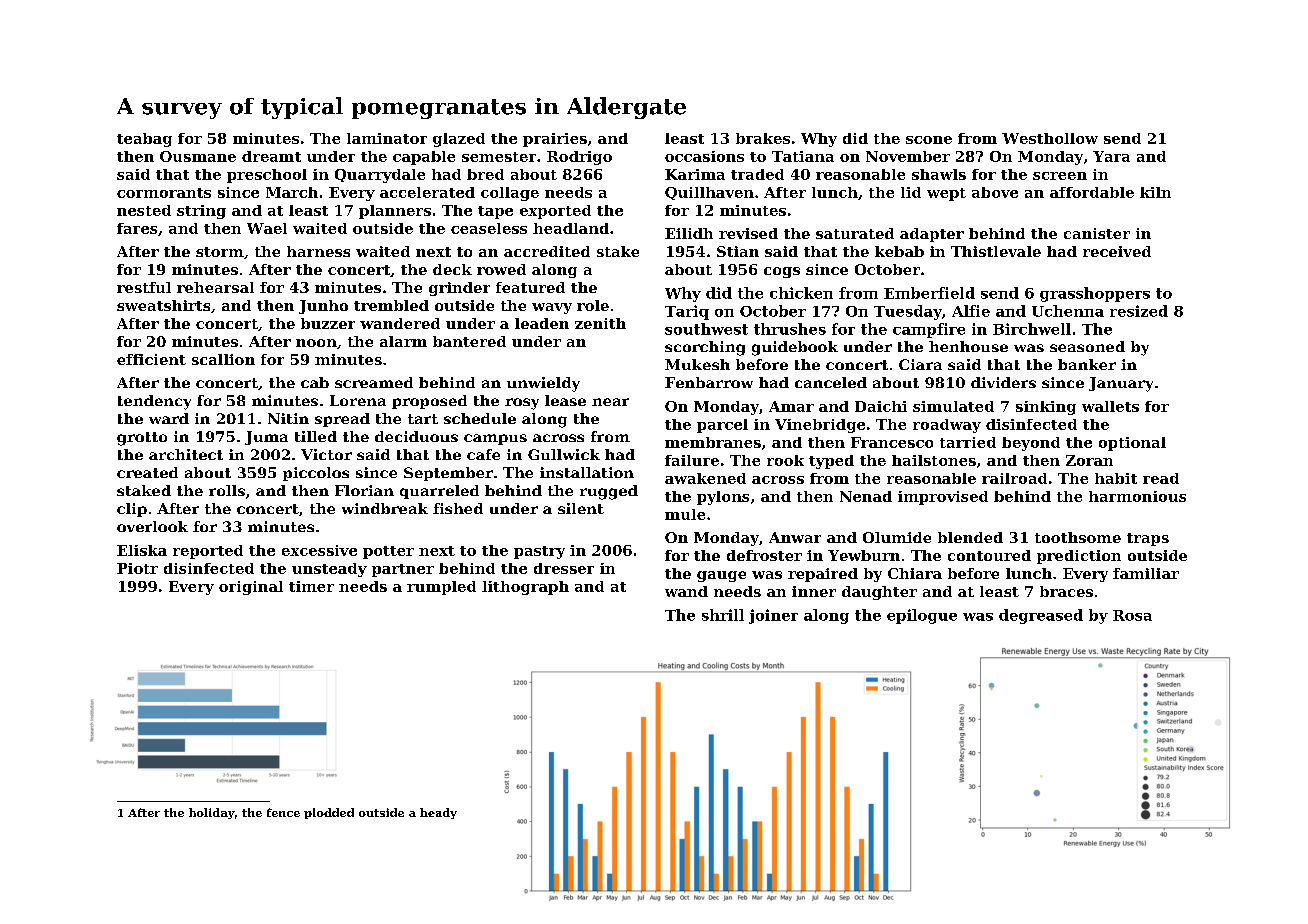 Image resolution: width=1308 pixels, height=924 pixels. What do you see at coordinates (593, 305) in the page?
I see `role` at bounding box center [593, 305].
